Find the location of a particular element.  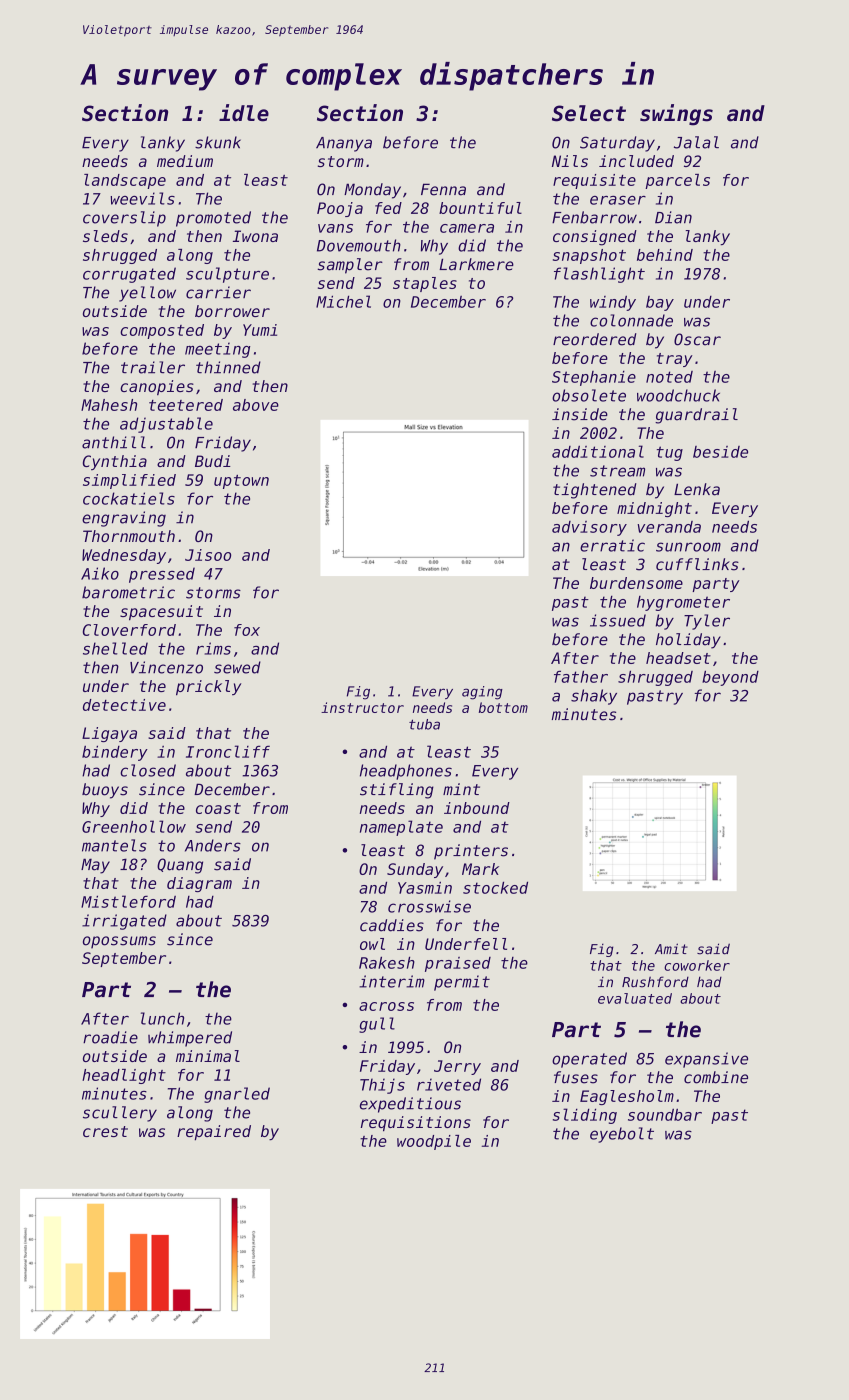

swings is located at coordinates (676, 115).
